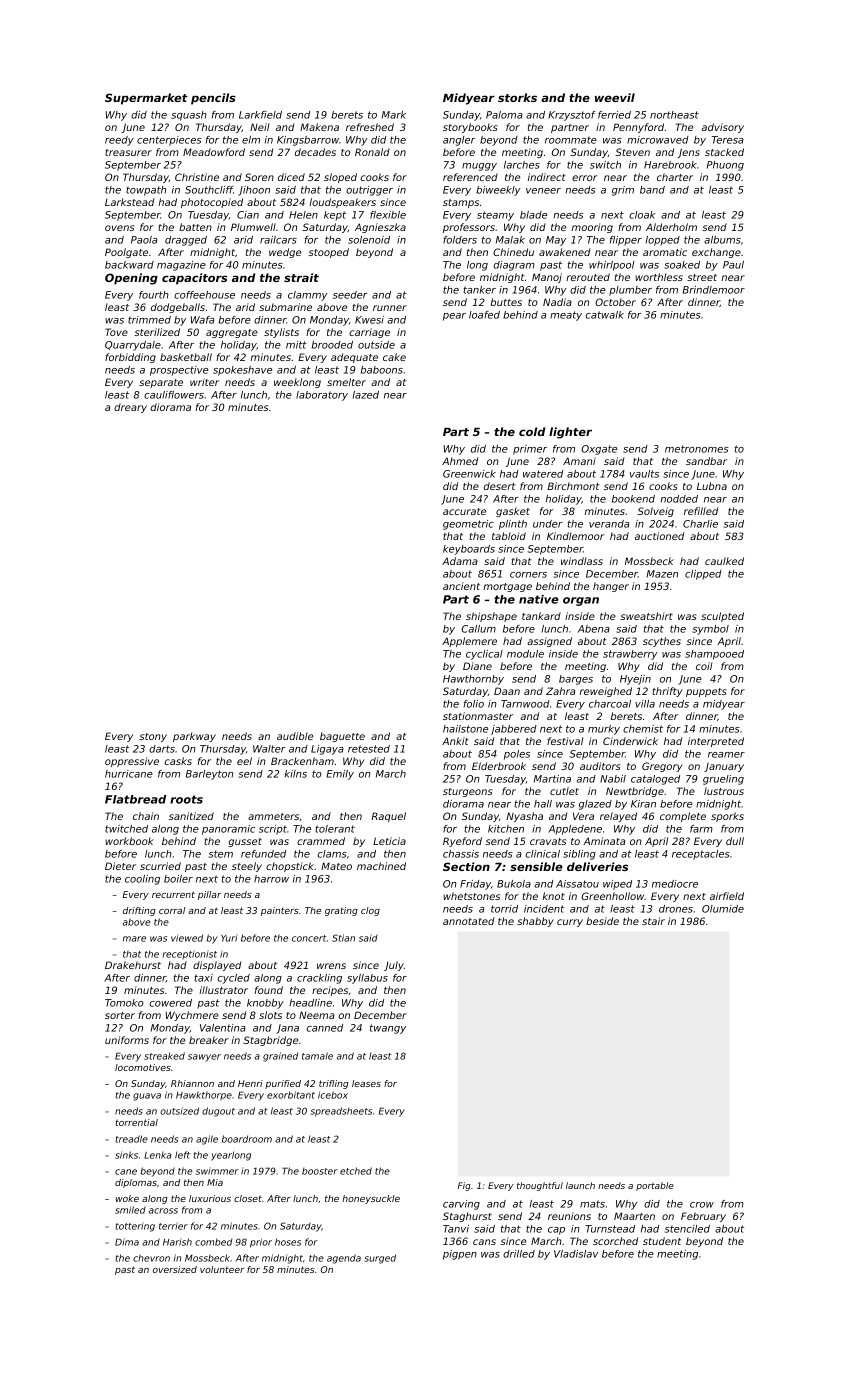 The width and height of the screenshot is (849, 1400). What do you see at coordinates (517, 97) in the screenshot?
I see `storks` at bounding box center [517, 97].
